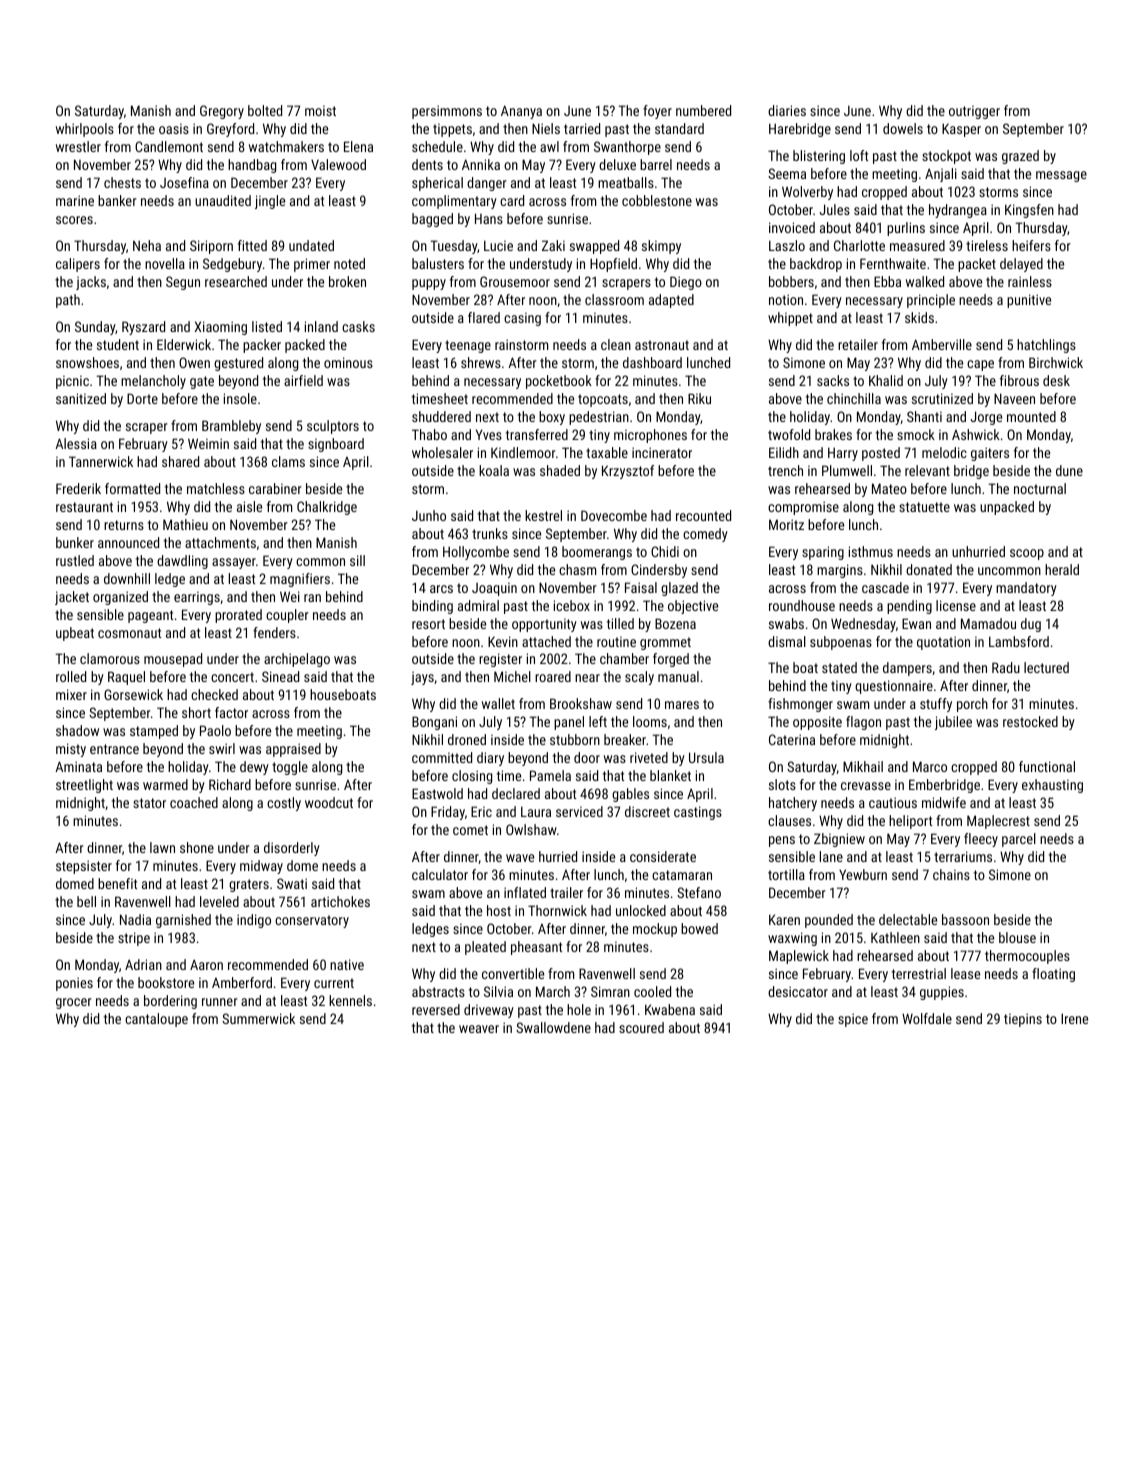  I want to click on Marco, so click(930, 766).
